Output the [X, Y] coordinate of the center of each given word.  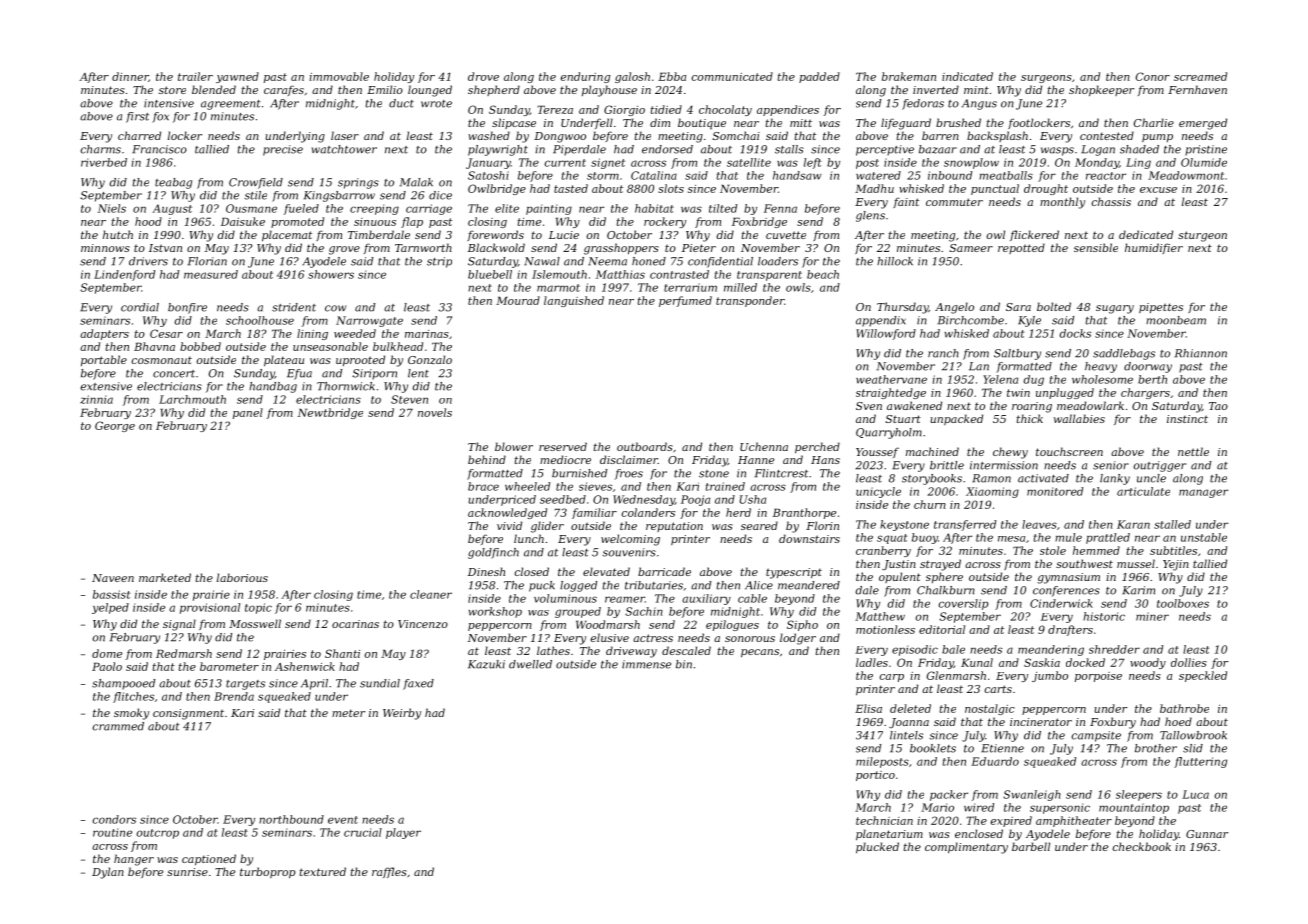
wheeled [527, 486]
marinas [427, 334]
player [403, 833]
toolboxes [1183, 603]
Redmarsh [184, 653]
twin [1018, 393]
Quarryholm [889, 433]
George [115, 426]
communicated [732, 76]
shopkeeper [1101, 91]
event [343, 820]
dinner [130, 76]
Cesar [166, 333]
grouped [578, 612]
